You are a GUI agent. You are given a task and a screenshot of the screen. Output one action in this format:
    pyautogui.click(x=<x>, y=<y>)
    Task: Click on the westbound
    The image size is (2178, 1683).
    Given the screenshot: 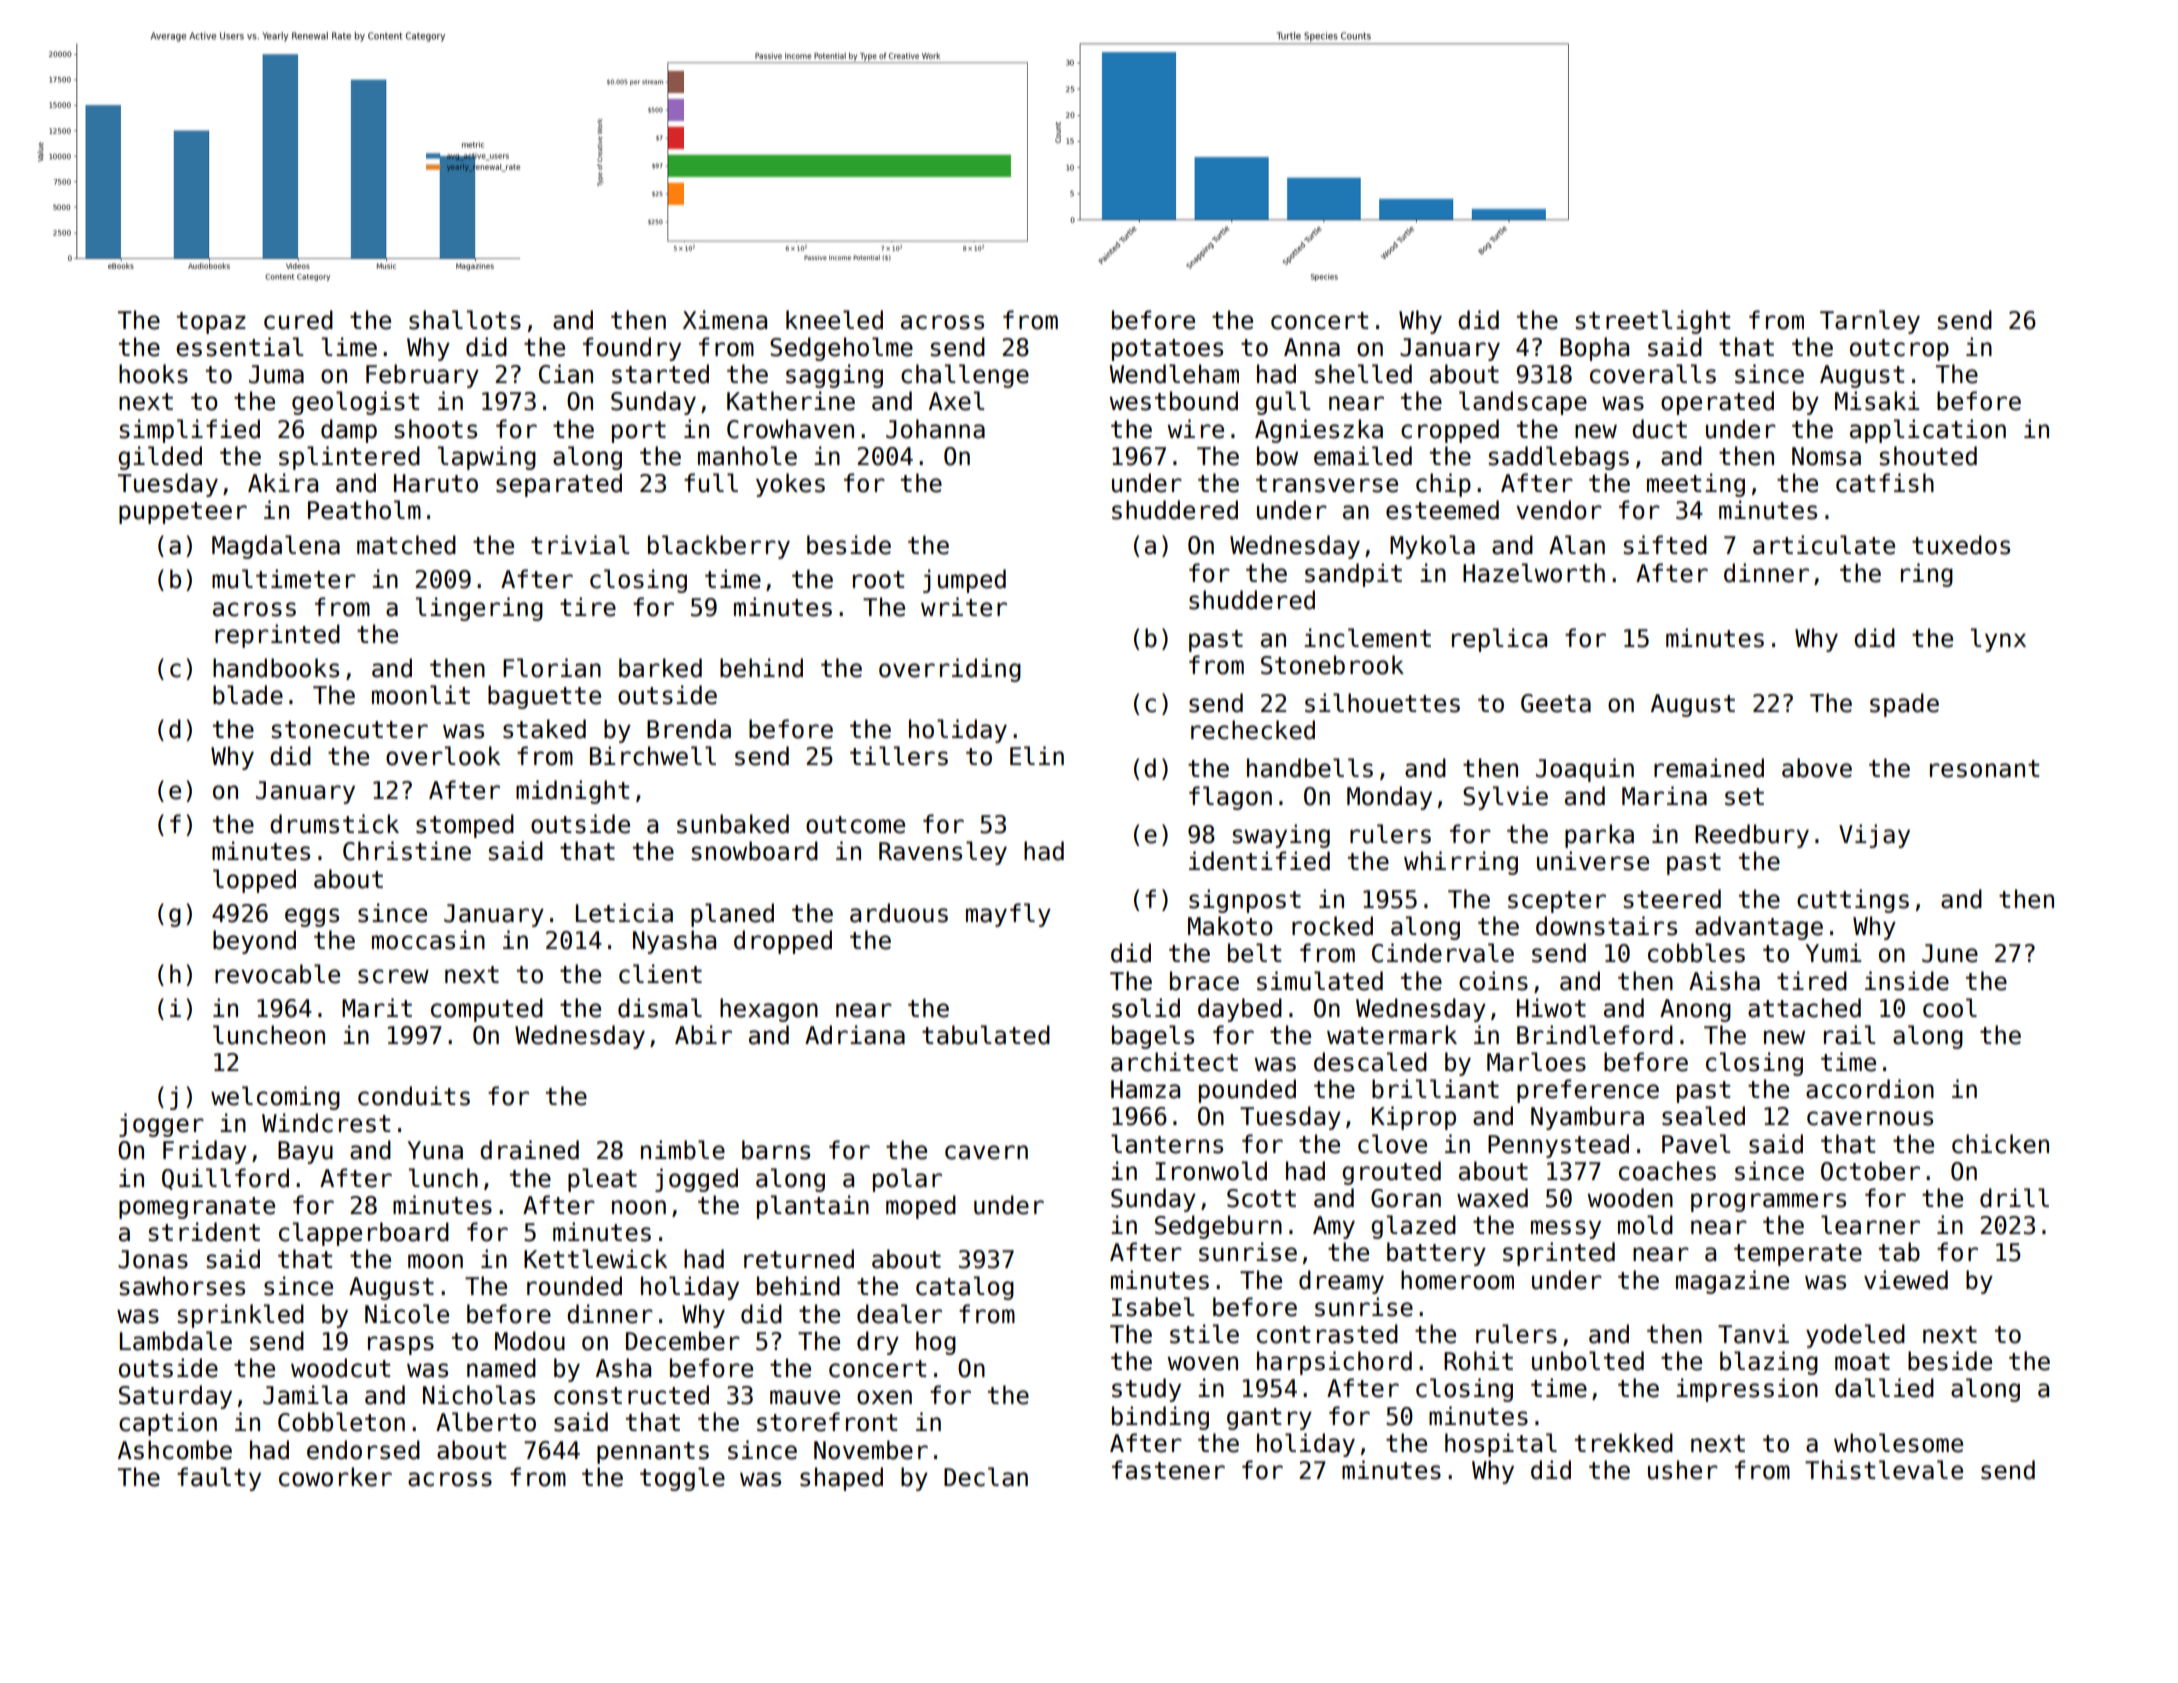 What is the action you would take?
    pyautogui.click(x=1173, y=401)
